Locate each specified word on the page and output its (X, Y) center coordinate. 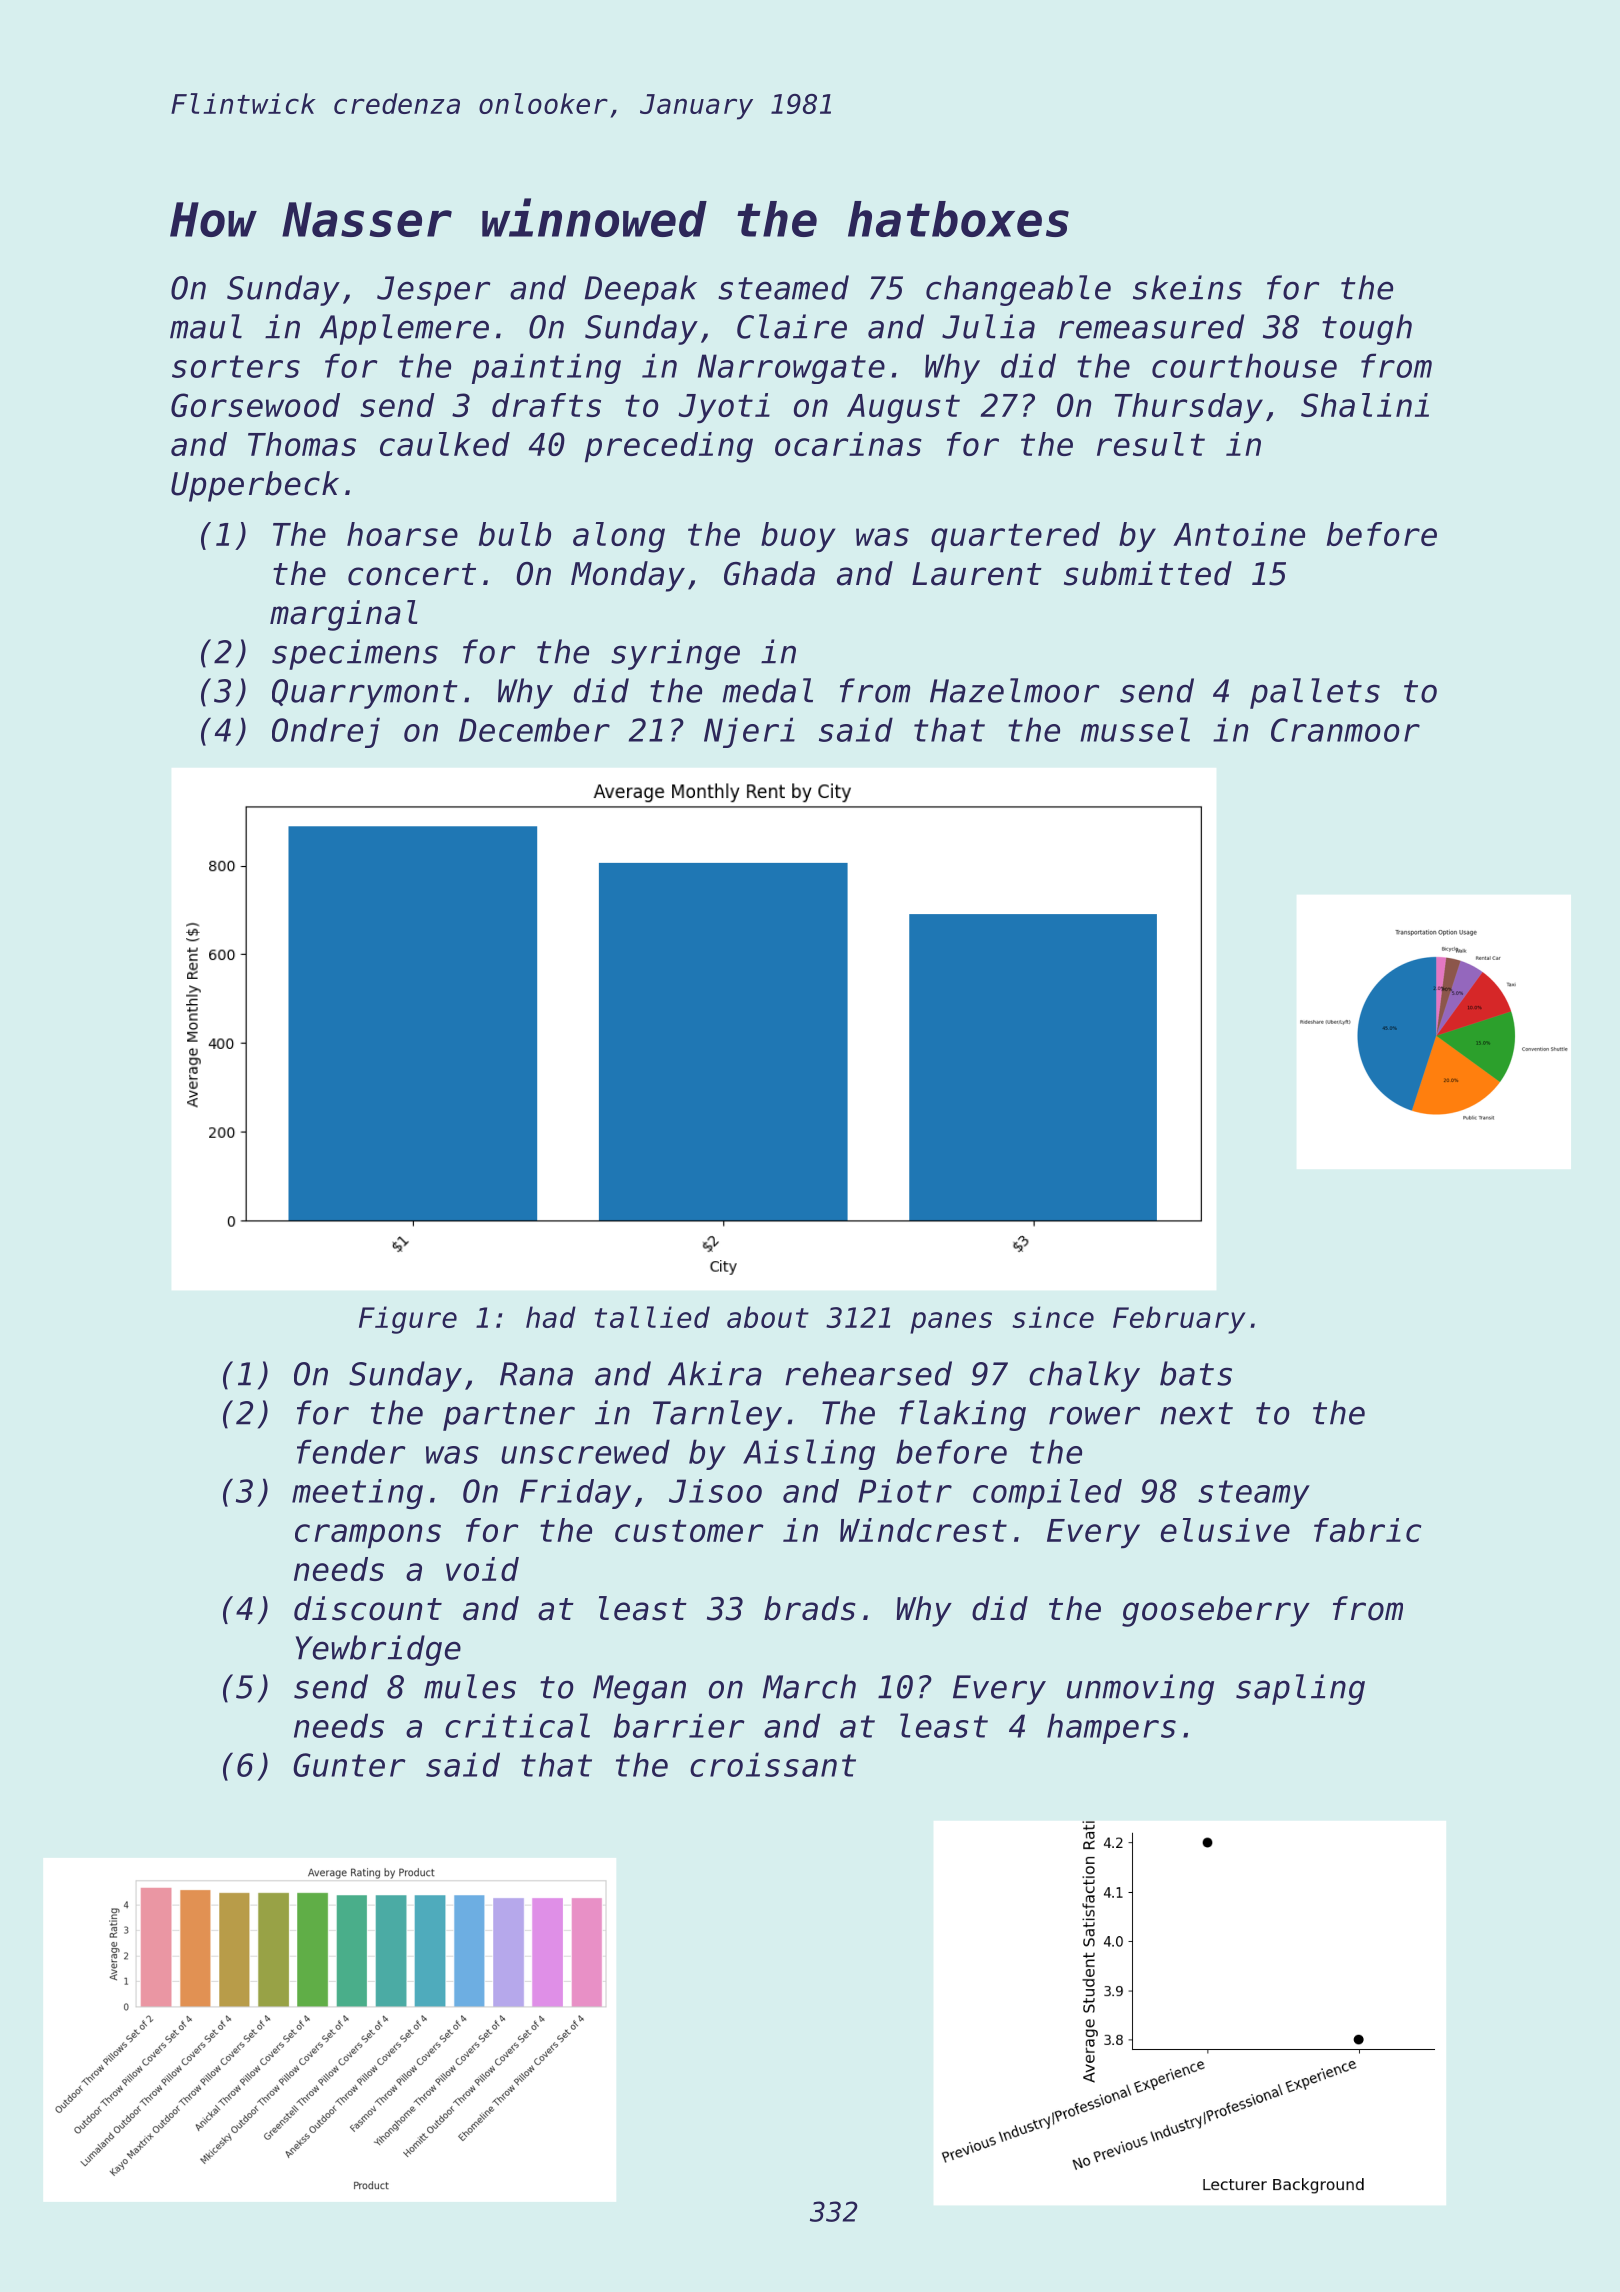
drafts (546, 405)
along (619, 537)
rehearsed (868, 1373)
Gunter (349, 1765)
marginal (344, 615)
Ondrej (326, 732)
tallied (652, 1317)
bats (1196, 1373)
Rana (536, 1374)
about (768, 1317)
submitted (1148, 573)
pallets (1315, 693)
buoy (798, 537)
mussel (1135, 729)
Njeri (749, 732)
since (1053, 1317)
